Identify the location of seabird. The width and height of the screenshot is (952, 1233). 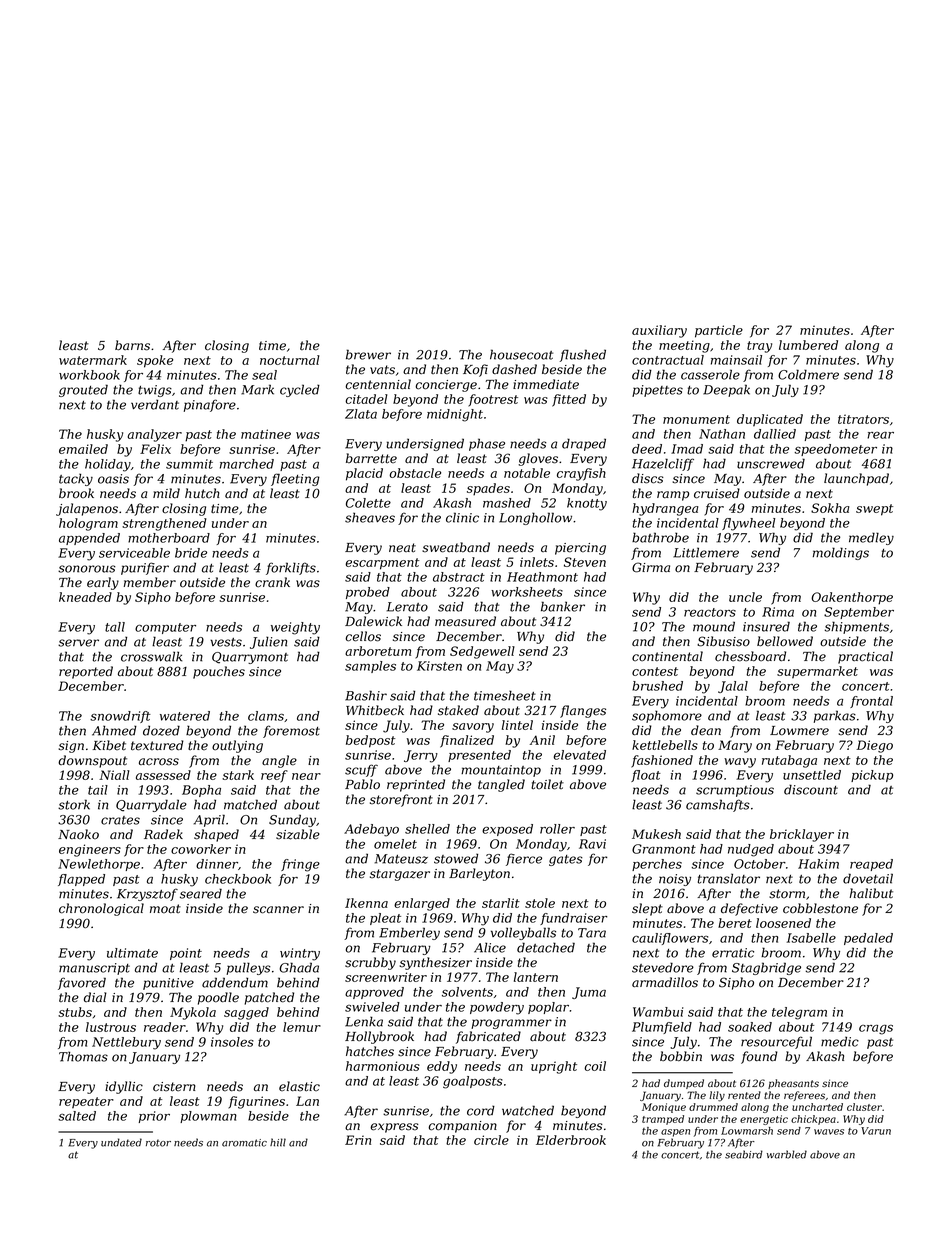
(744, 1154).
